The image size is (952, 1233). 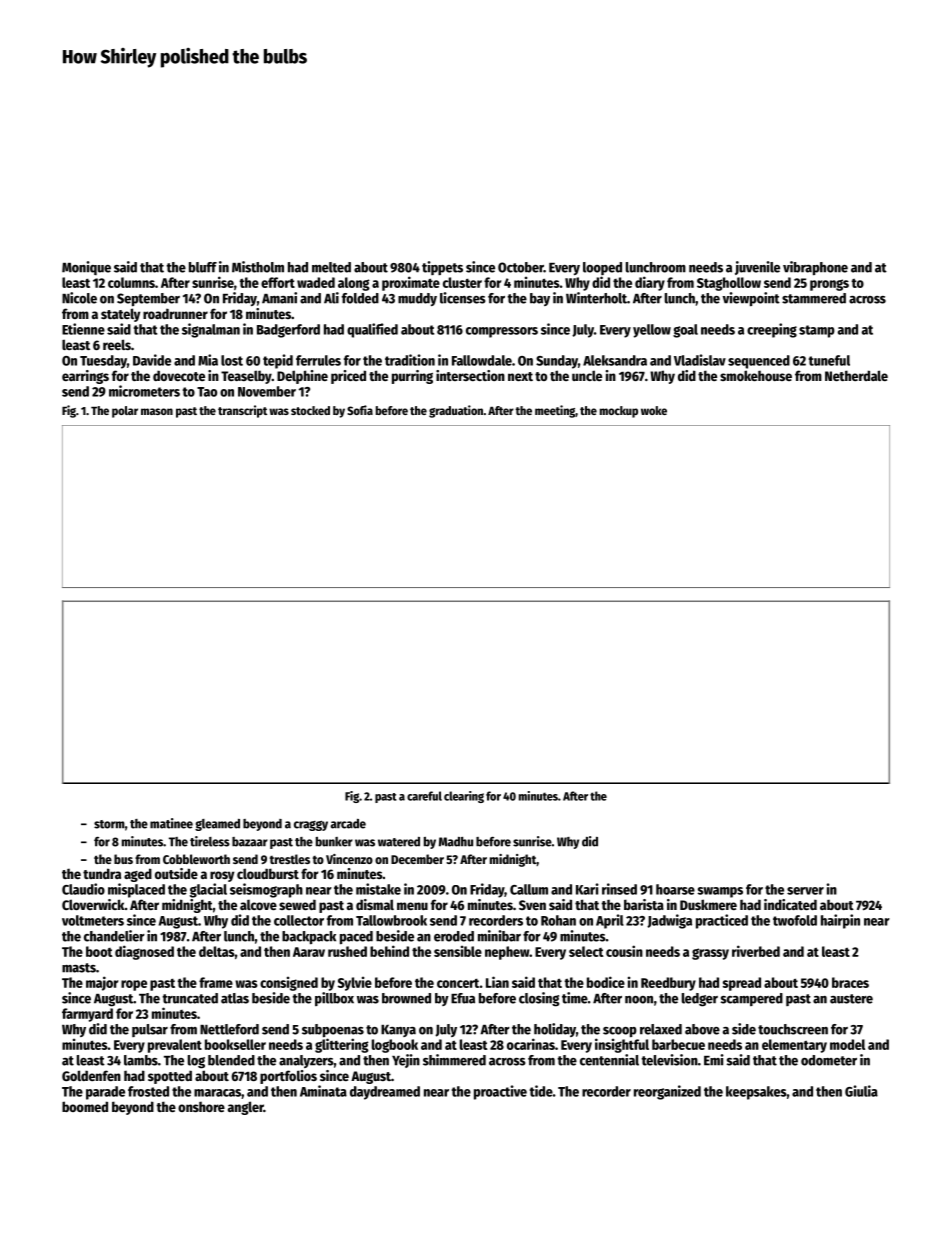 What do you see at coordinates (372, 330) in the document?
I see `qualified` at bounding box center [372, 330].
